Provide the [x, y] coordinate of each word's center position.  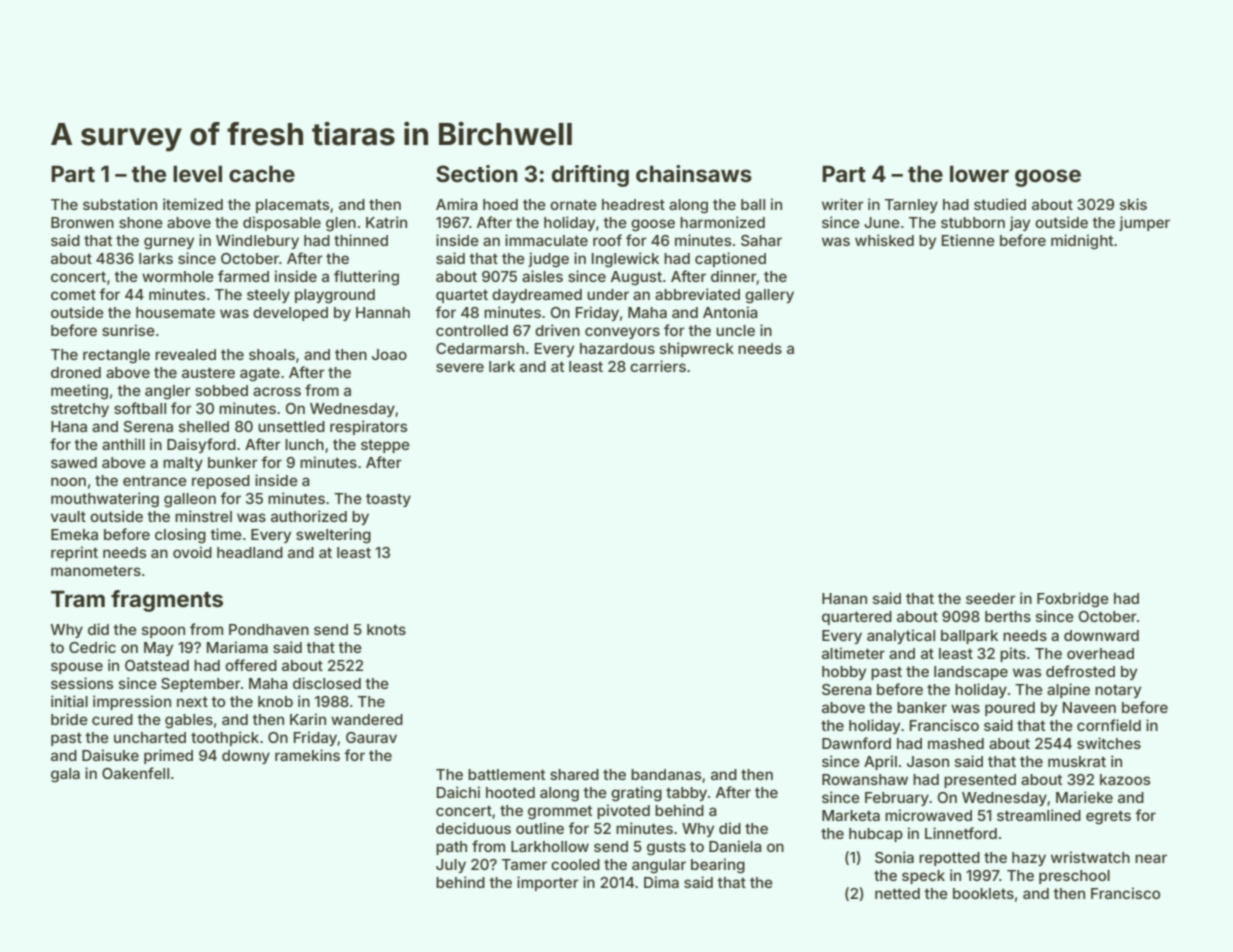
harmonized [722, 222]
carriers [658, 366]
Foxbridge [1073, 600]
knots [386, 629]
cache [262, 173]
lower [979, 174]
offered [251, 665]
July [451, 866]
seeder [991, 598]
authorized [309, 516]
